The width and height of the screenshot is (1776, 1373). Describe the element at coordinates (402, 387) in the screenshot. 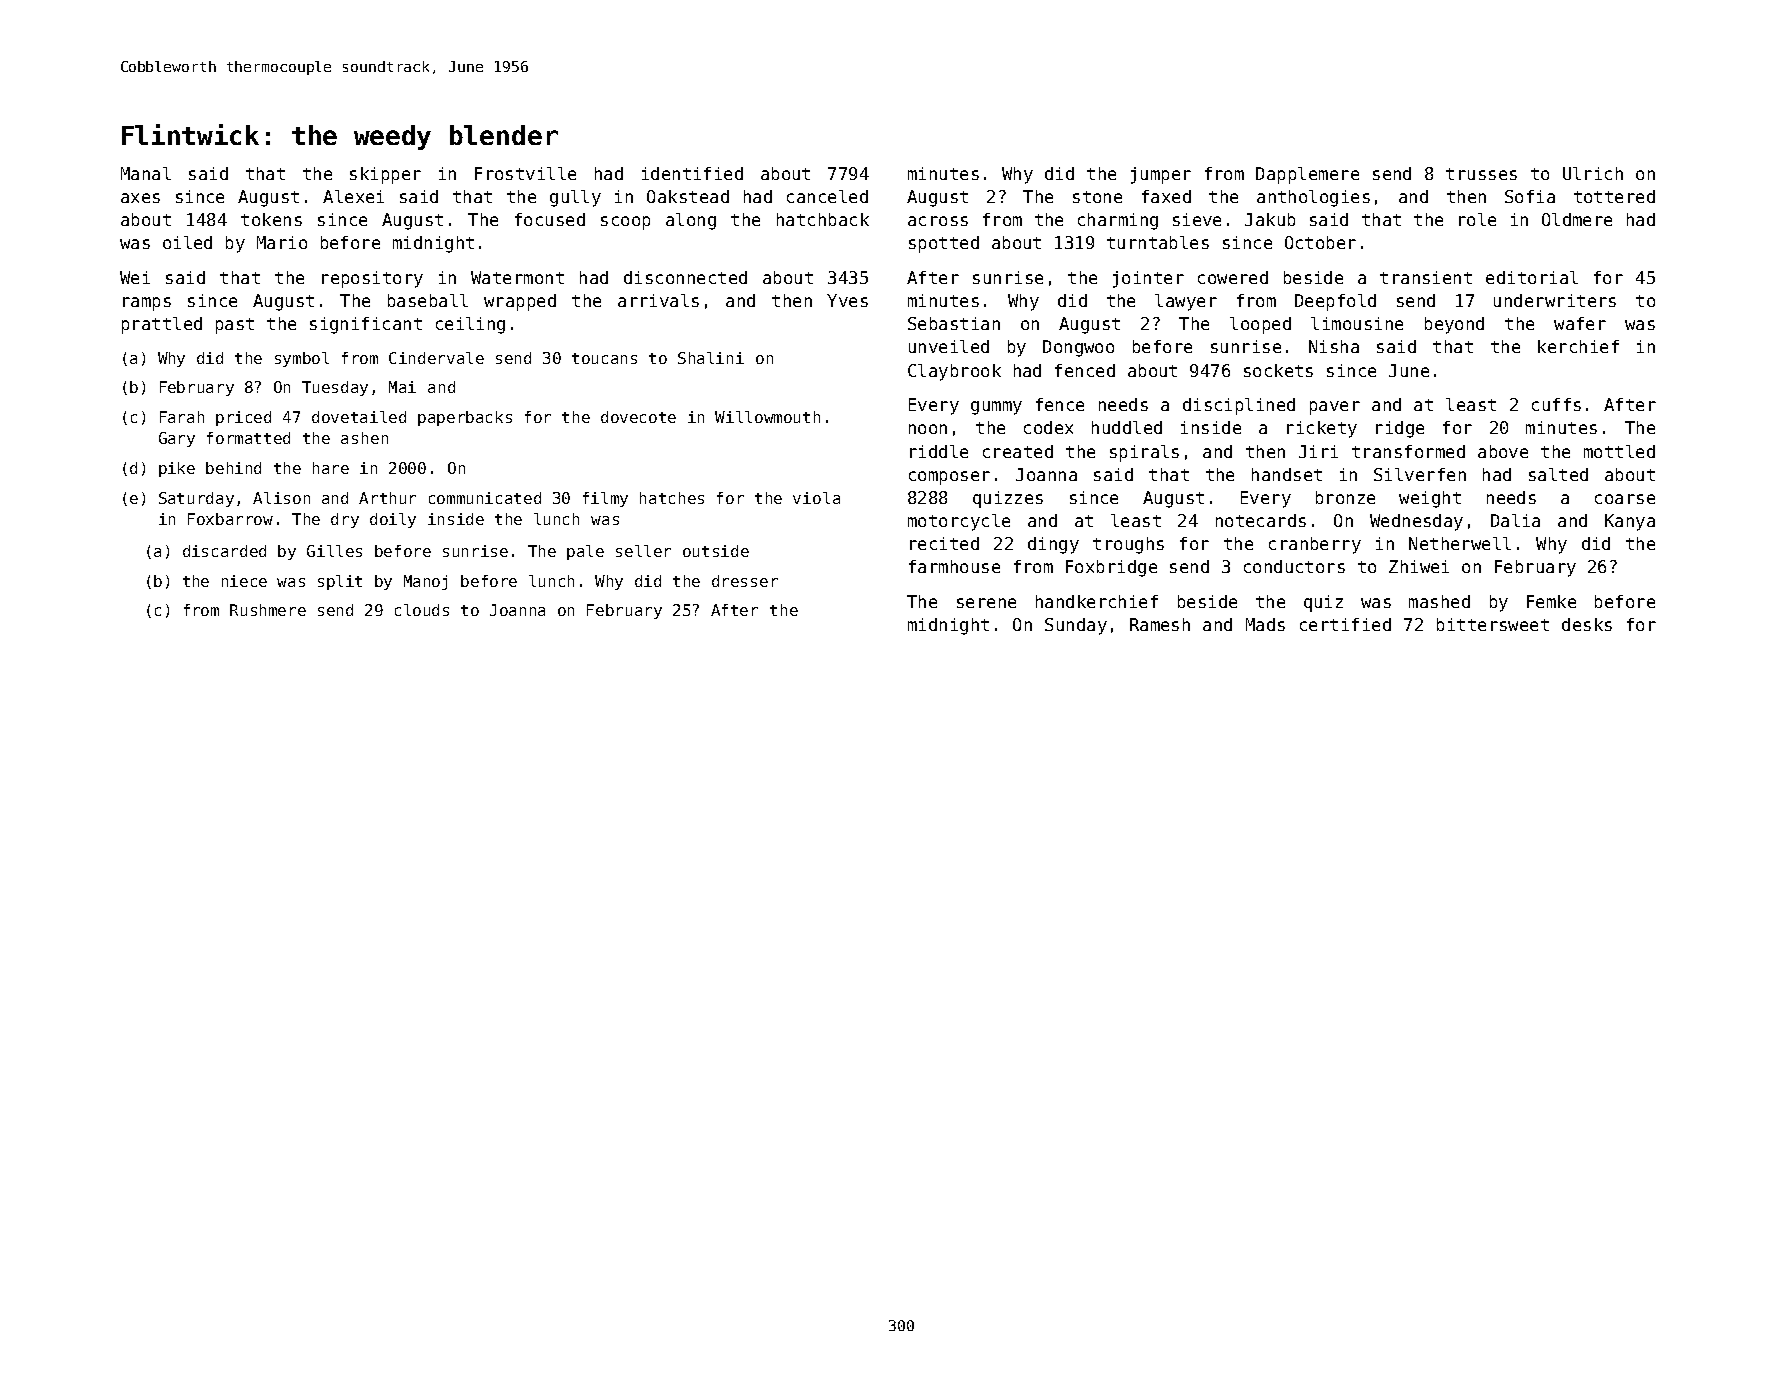

I see `Mai` at that location.
